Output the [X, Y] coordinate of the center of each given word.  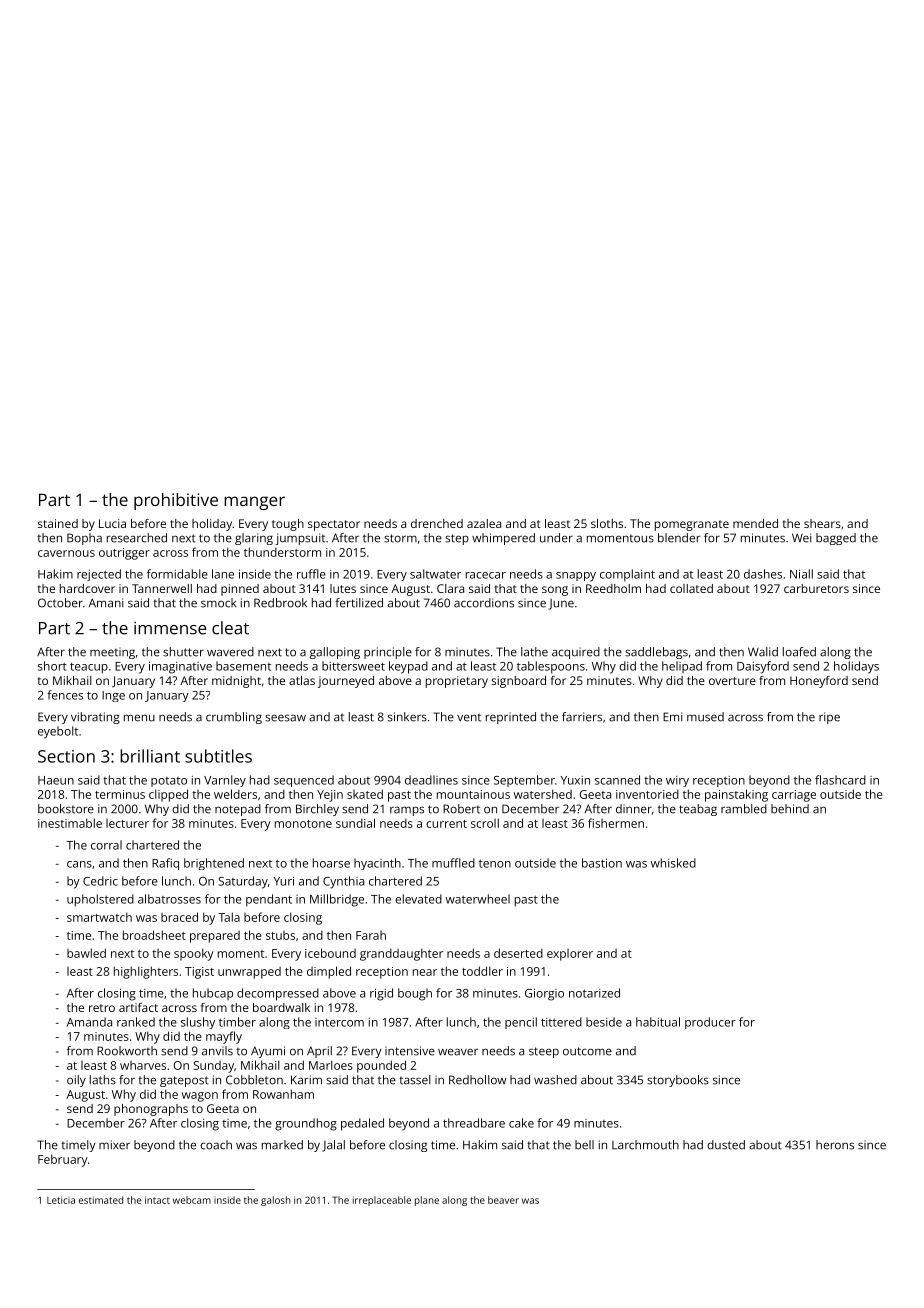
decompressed [278, 994]
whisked [673, 863]
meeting [112, 653]
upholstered [100, 900]
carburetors [816, 588]
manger [254, 503]
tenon [495, 863]
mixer [114, 1145]
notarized [594, 993]
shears [822, 523]
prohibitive [176, 501]
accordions [484, 603]
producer [710, 1023]
